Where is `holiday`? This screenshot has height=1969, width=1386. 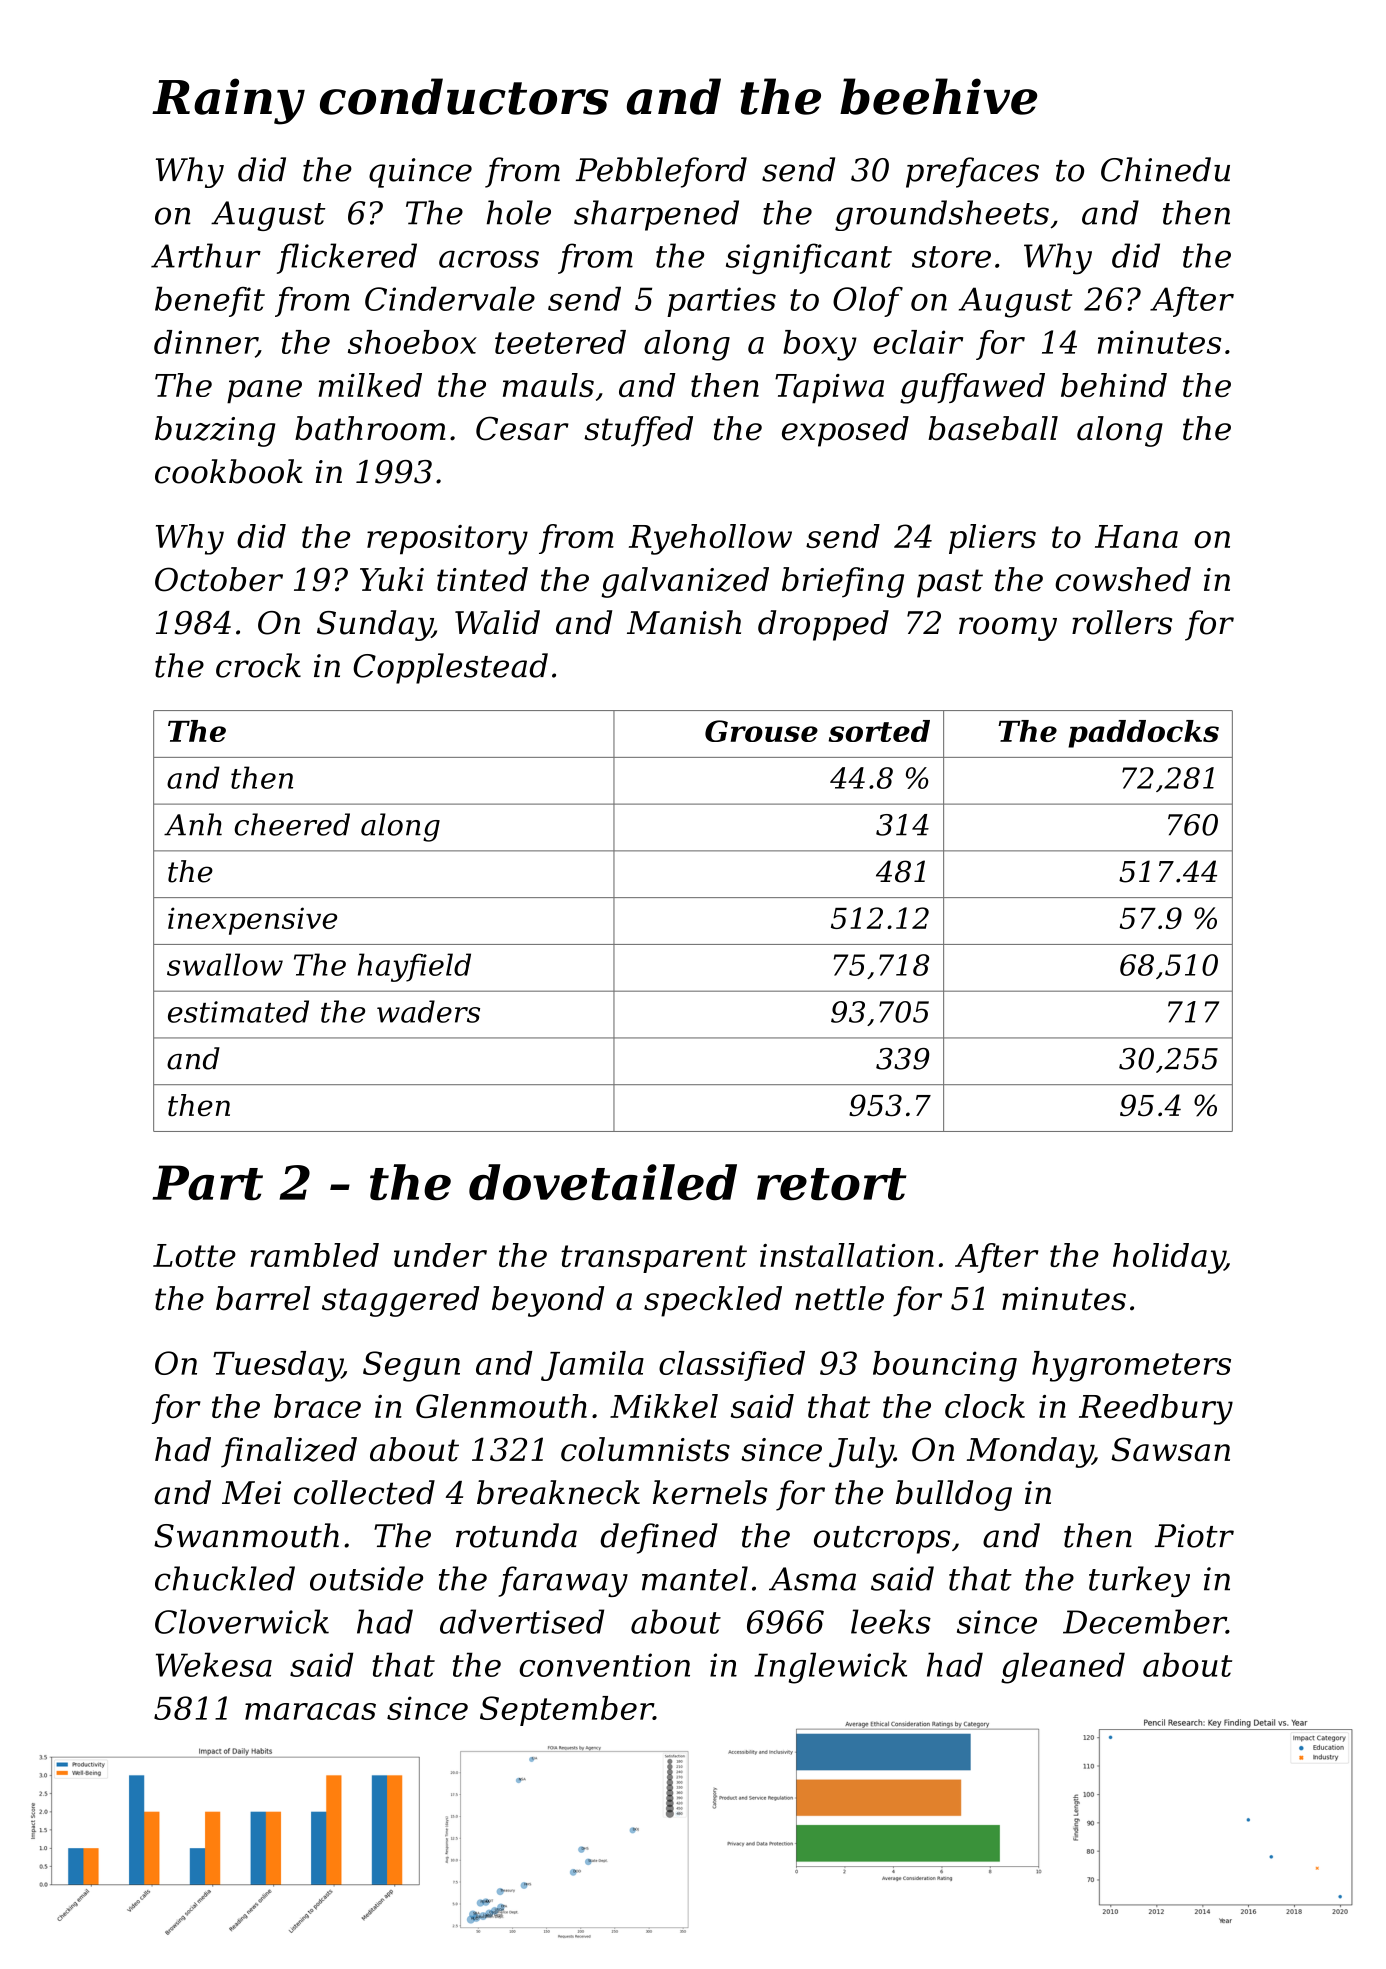 holiday is located at coordinates (1169, 1258).
